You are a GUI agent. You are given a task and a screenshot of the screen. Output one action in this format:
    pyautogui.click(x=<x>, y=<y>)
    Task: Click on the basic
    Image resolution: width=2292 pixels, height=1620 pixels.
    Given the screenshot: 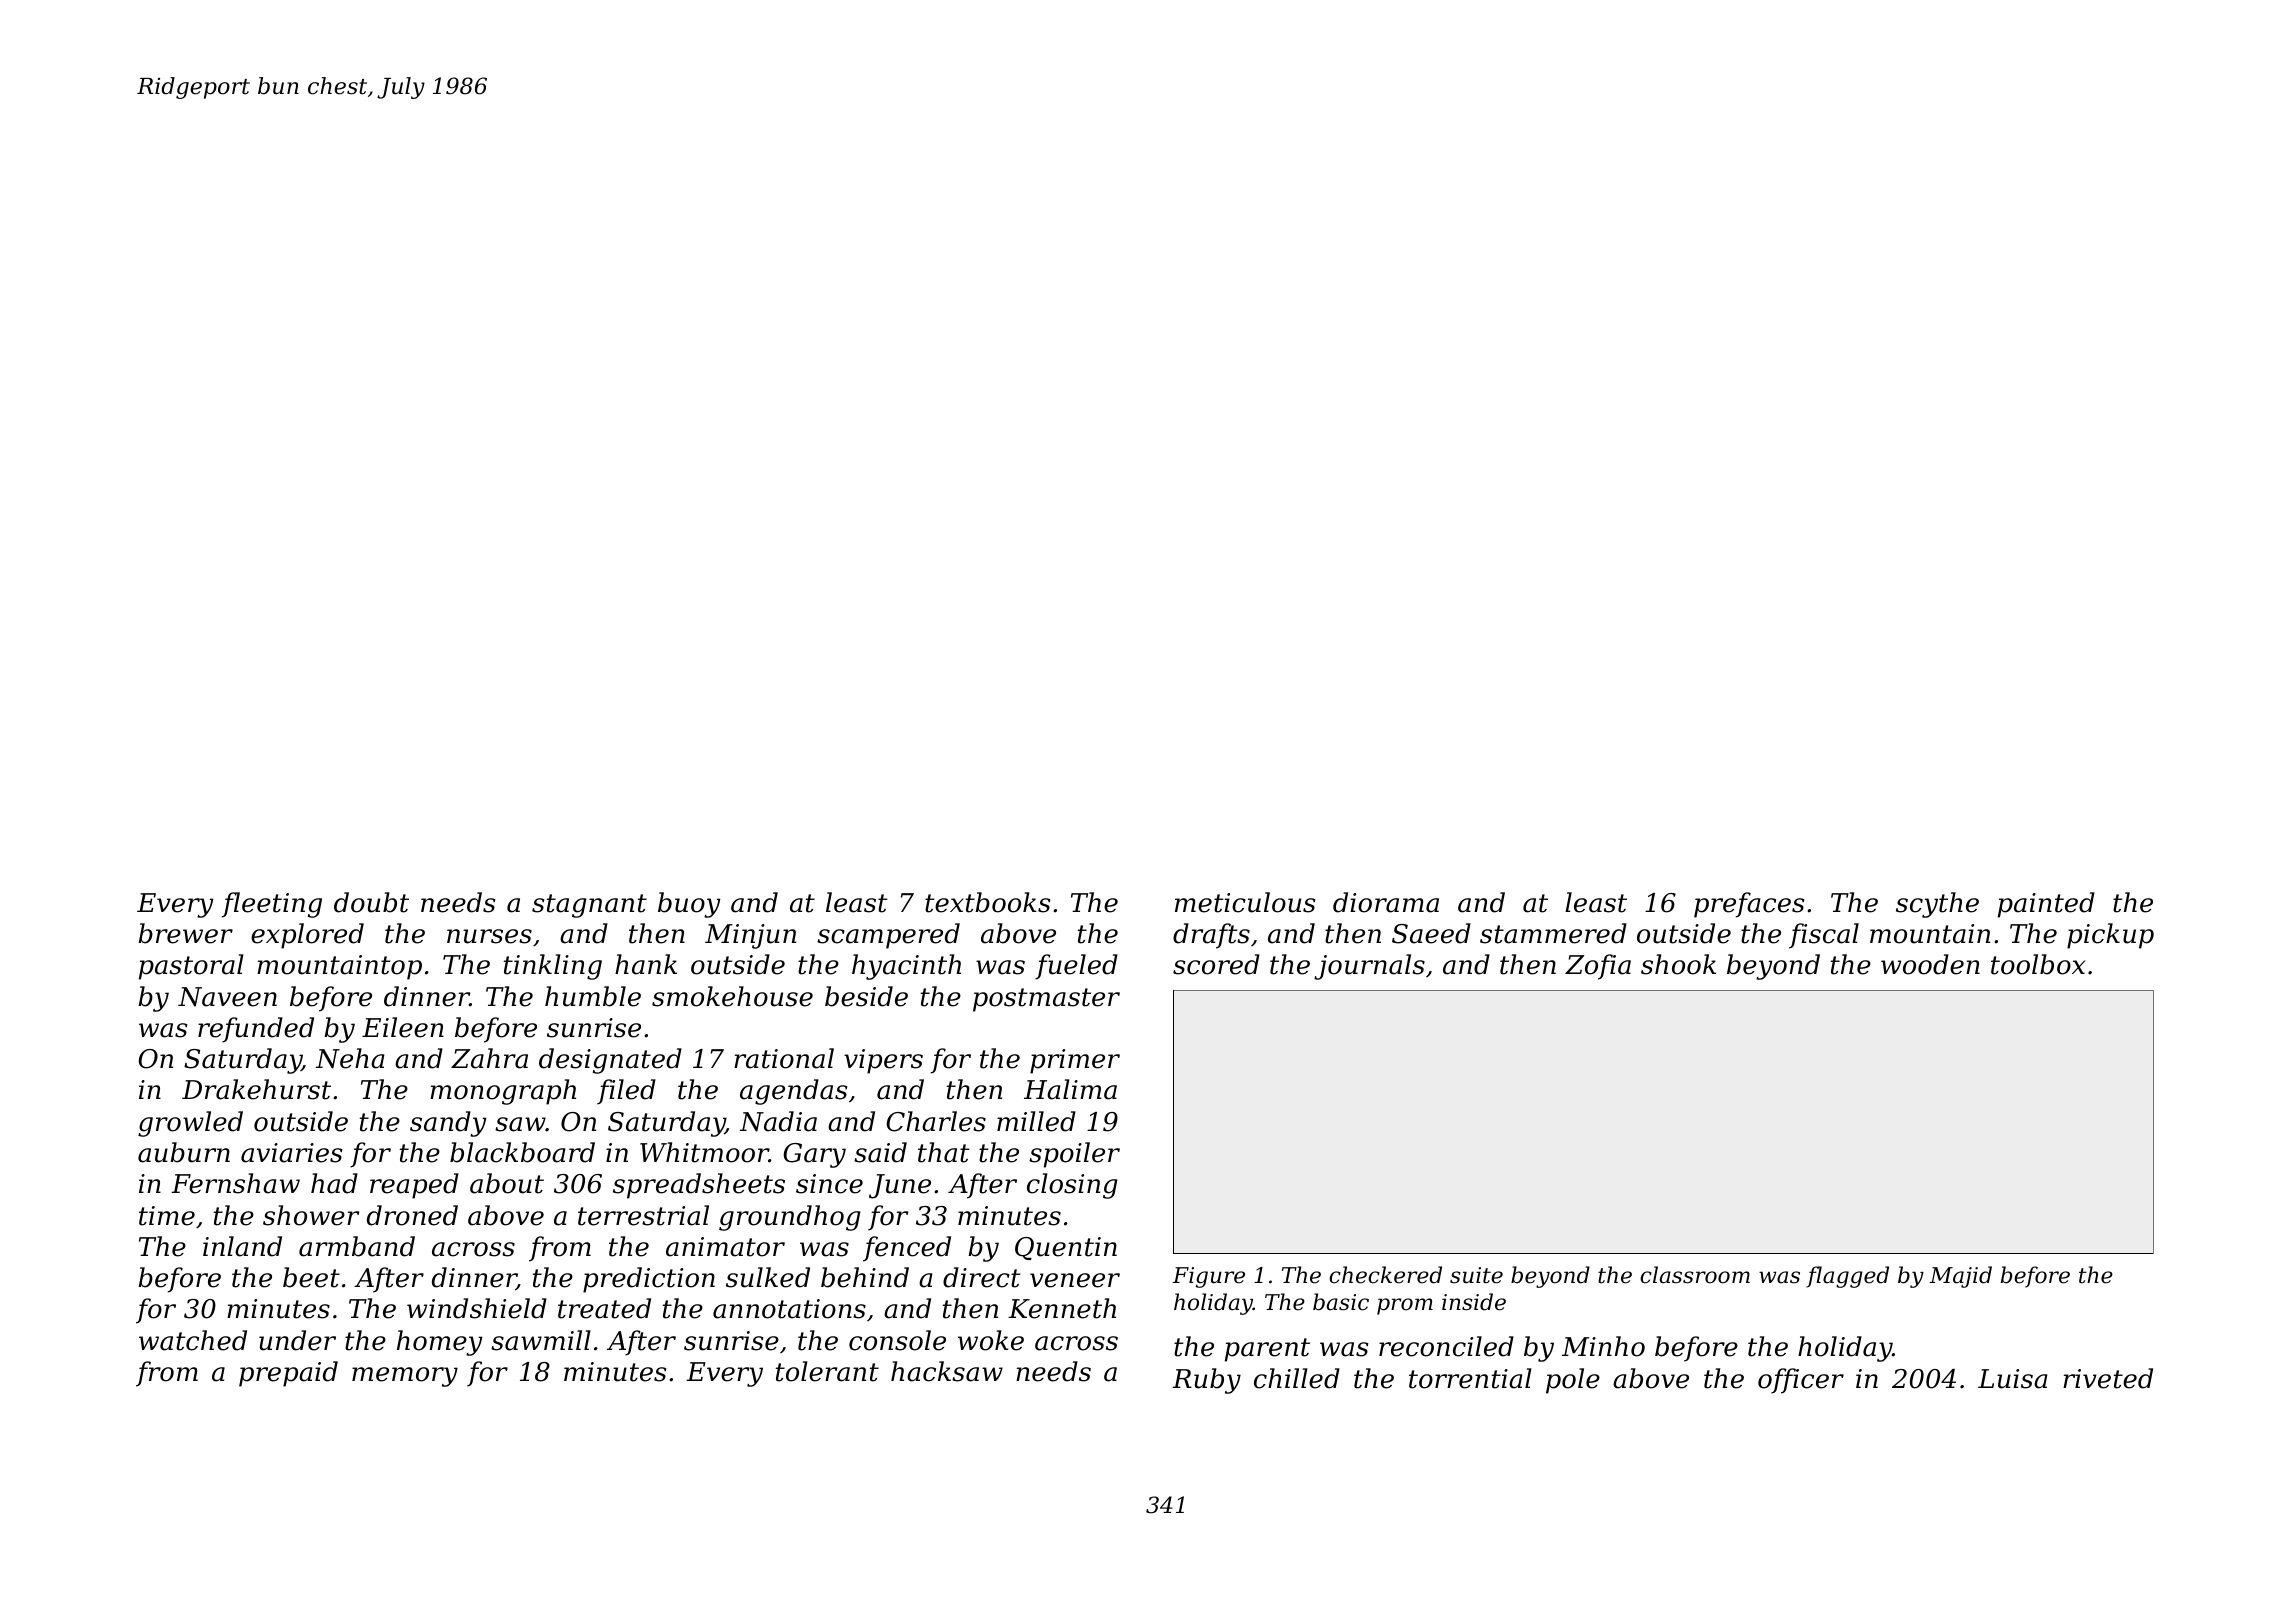 What is the action you would take?
    pyautogui.click(x=1341, y=1302)
